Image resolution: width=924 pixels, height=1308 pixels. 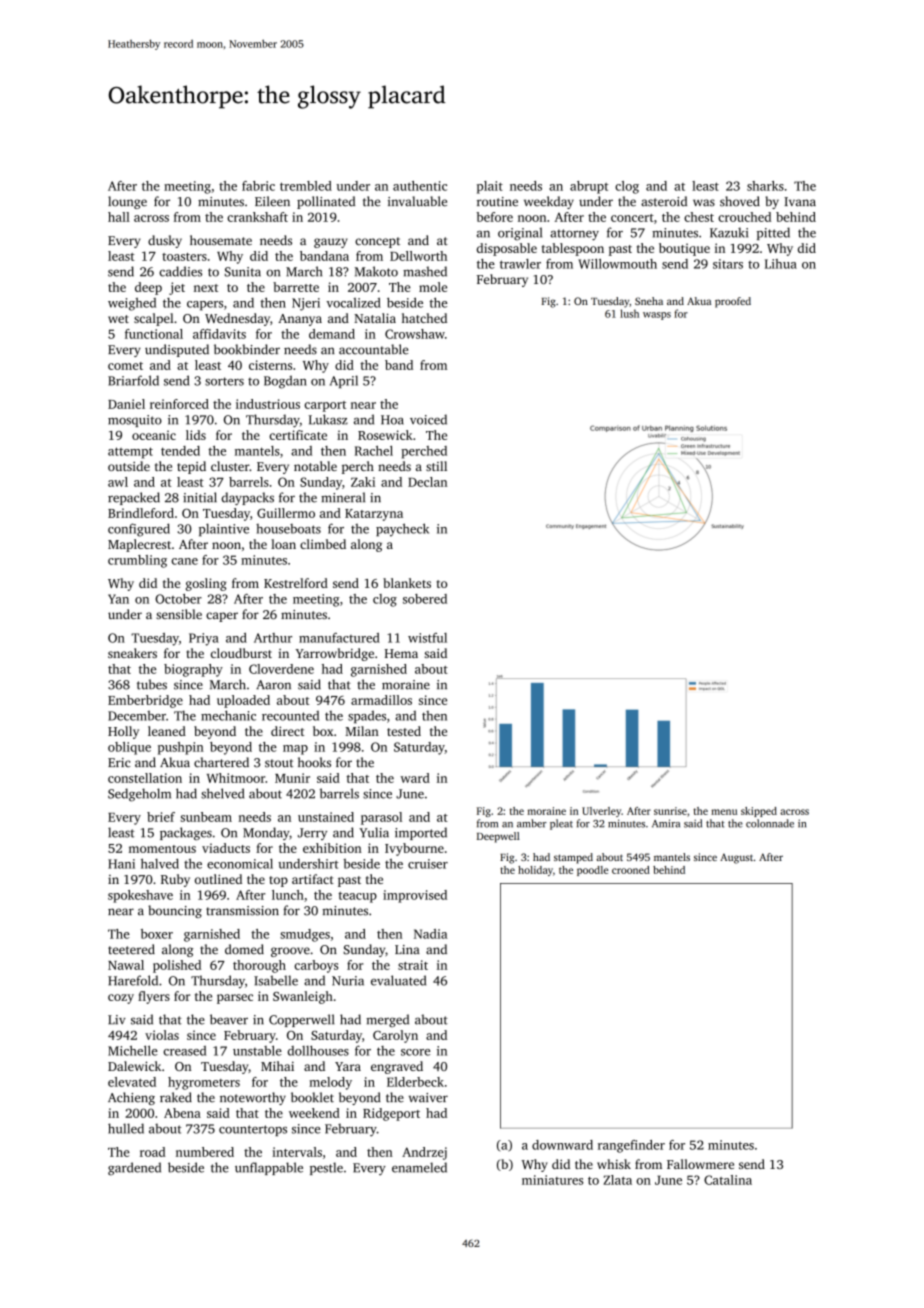 What do you see at coordinates (733, 302) in the document?
I see `proofed` at bounding box center [733, 302].
